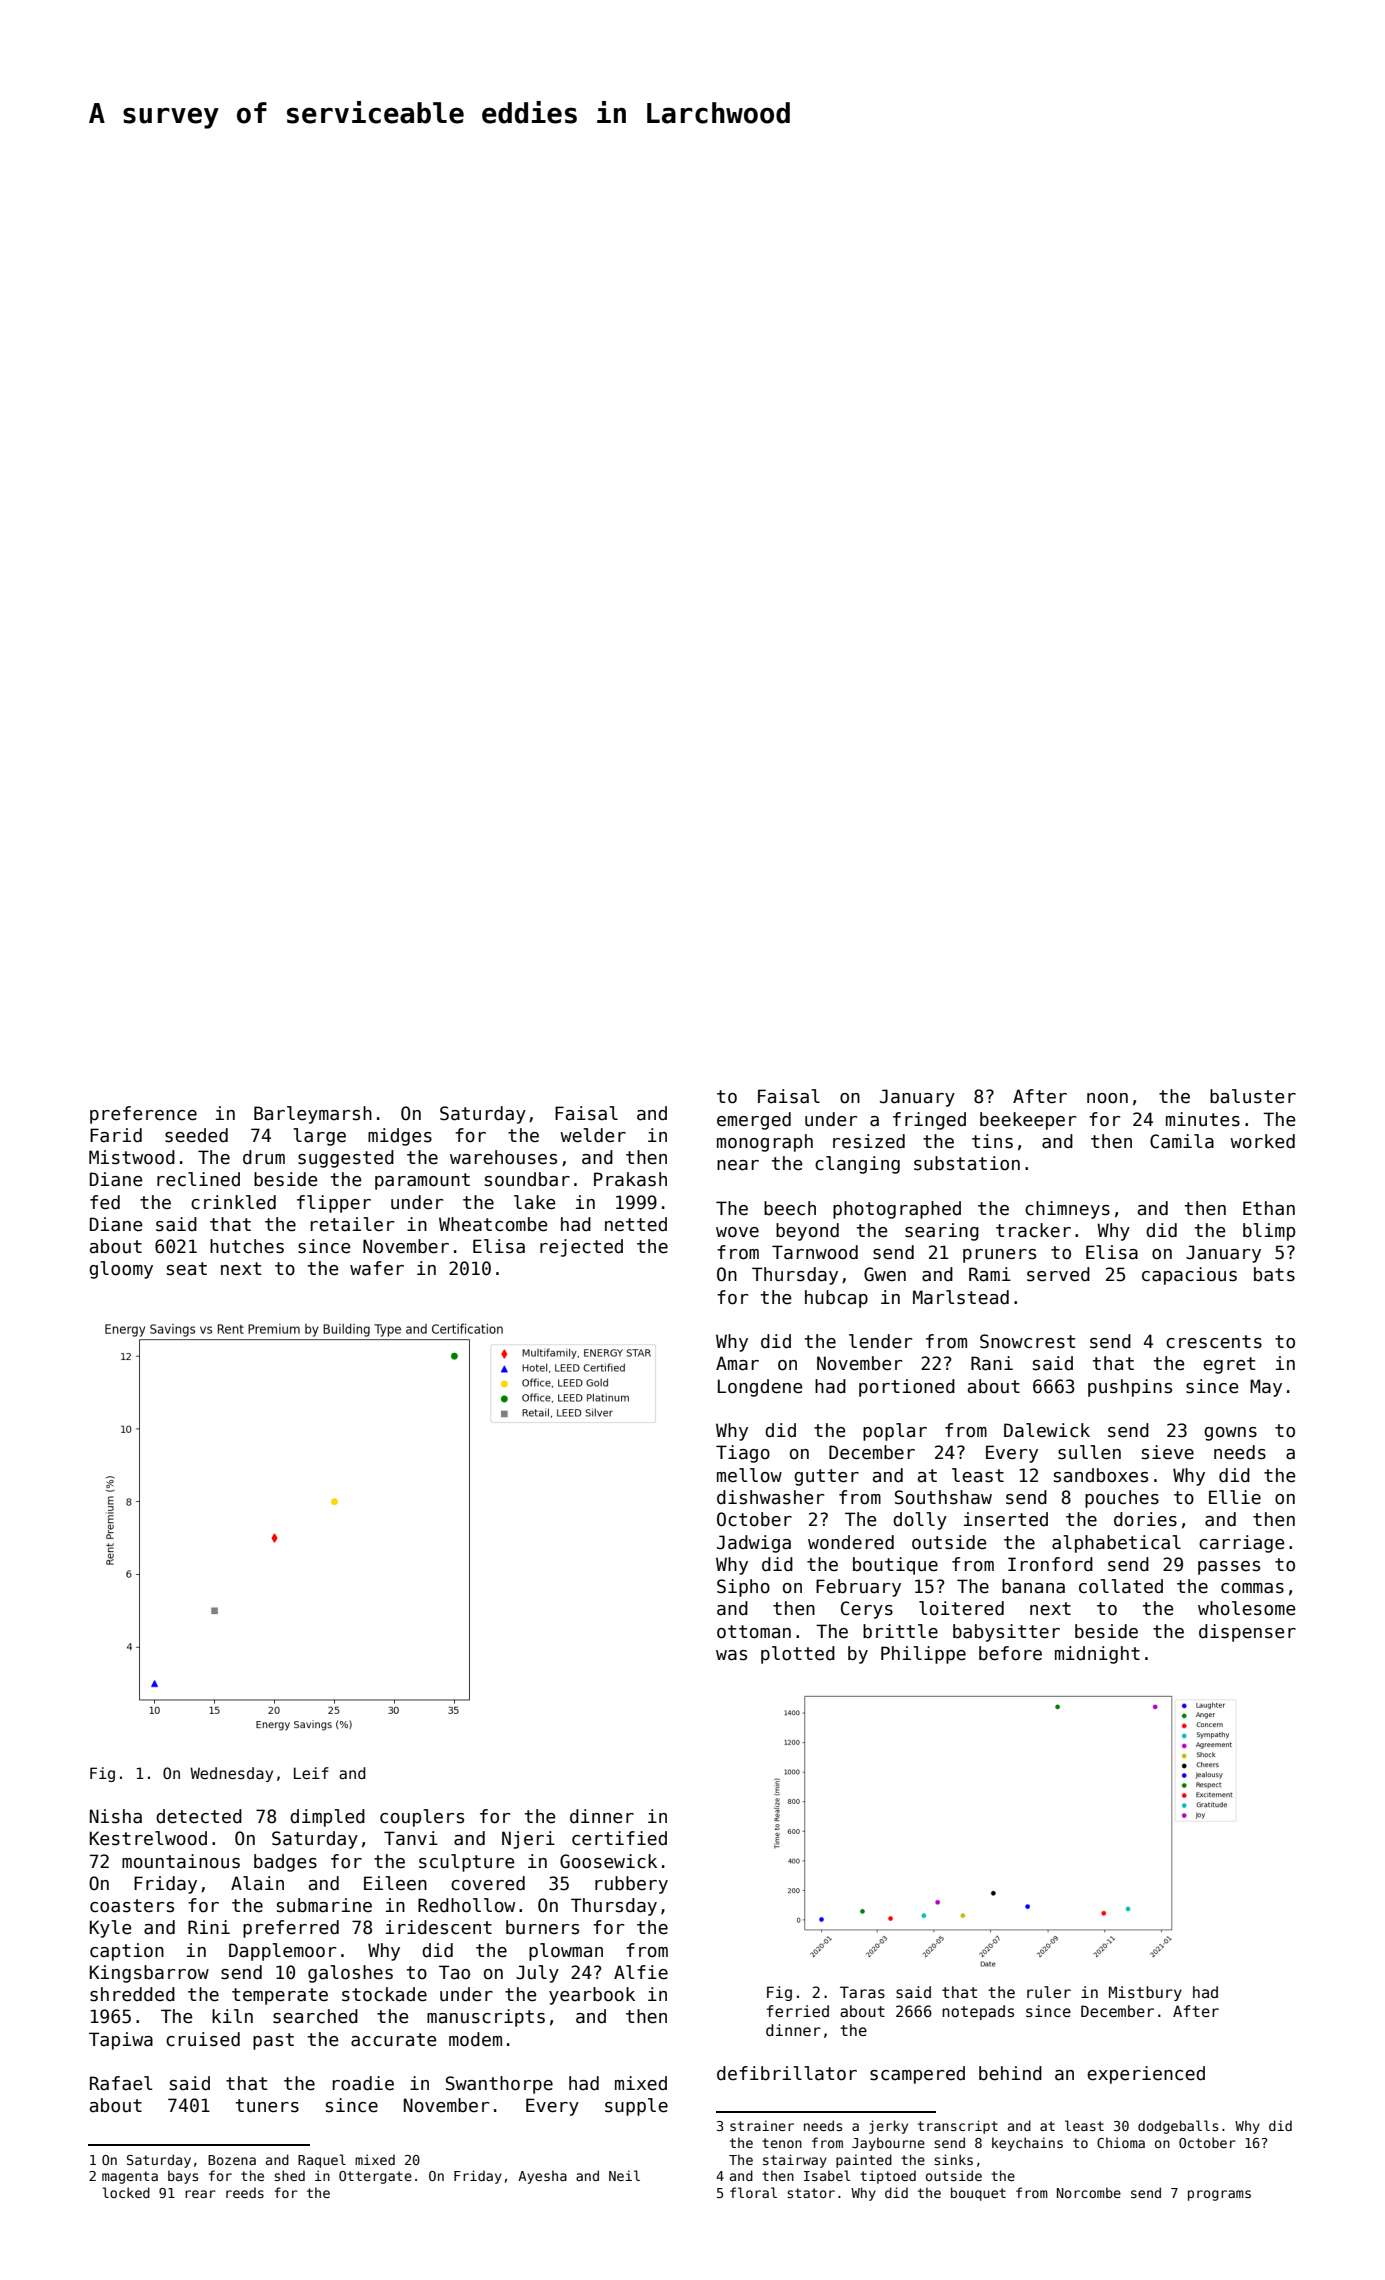  What do you see at coordinates (313, 1115) in the document?
I see `Barleymarsh` at bounding box center [313, 1115].
